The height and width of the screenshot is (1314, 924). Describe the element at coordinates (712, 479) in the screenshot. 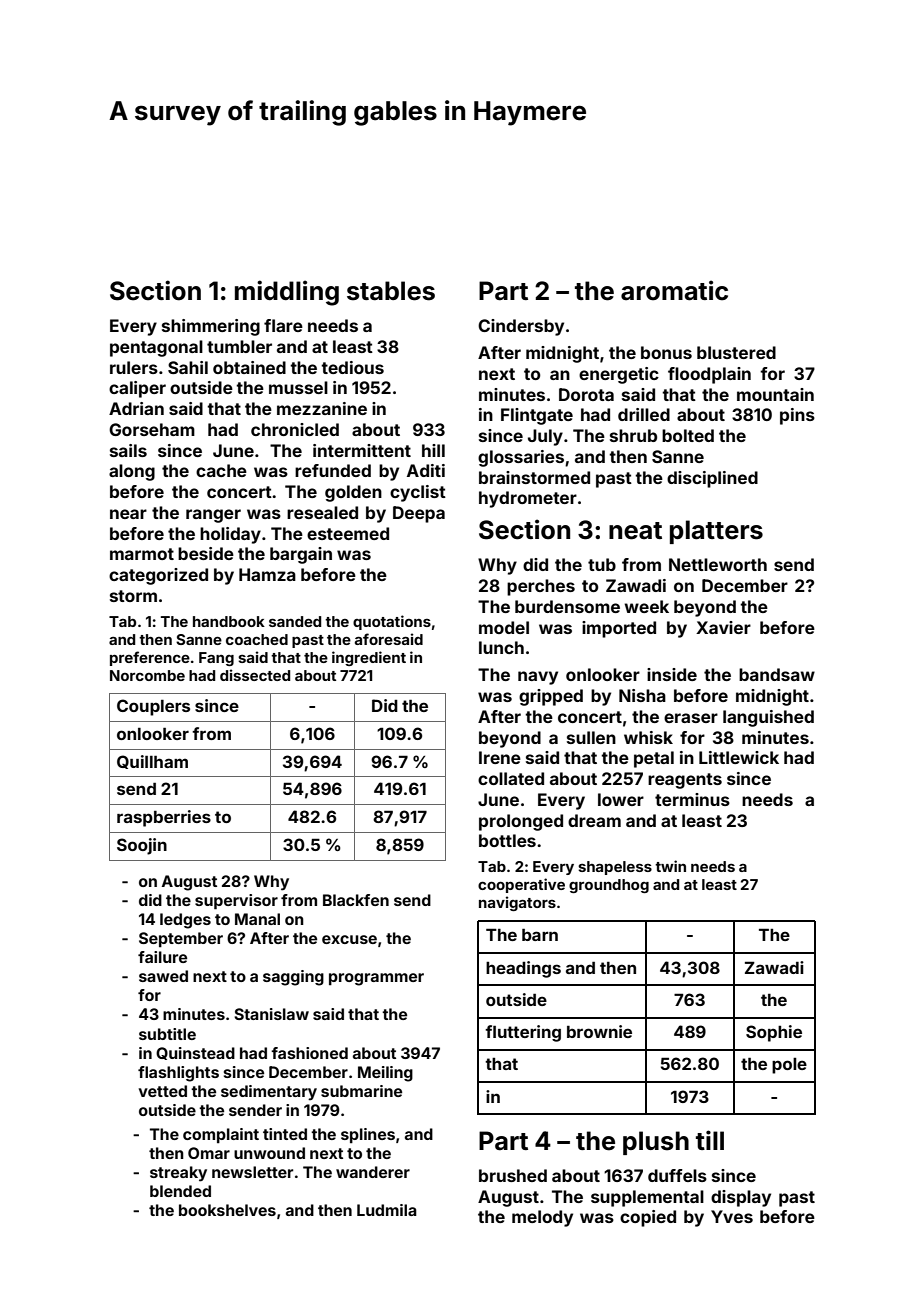

I see `disciplined` at that location.
